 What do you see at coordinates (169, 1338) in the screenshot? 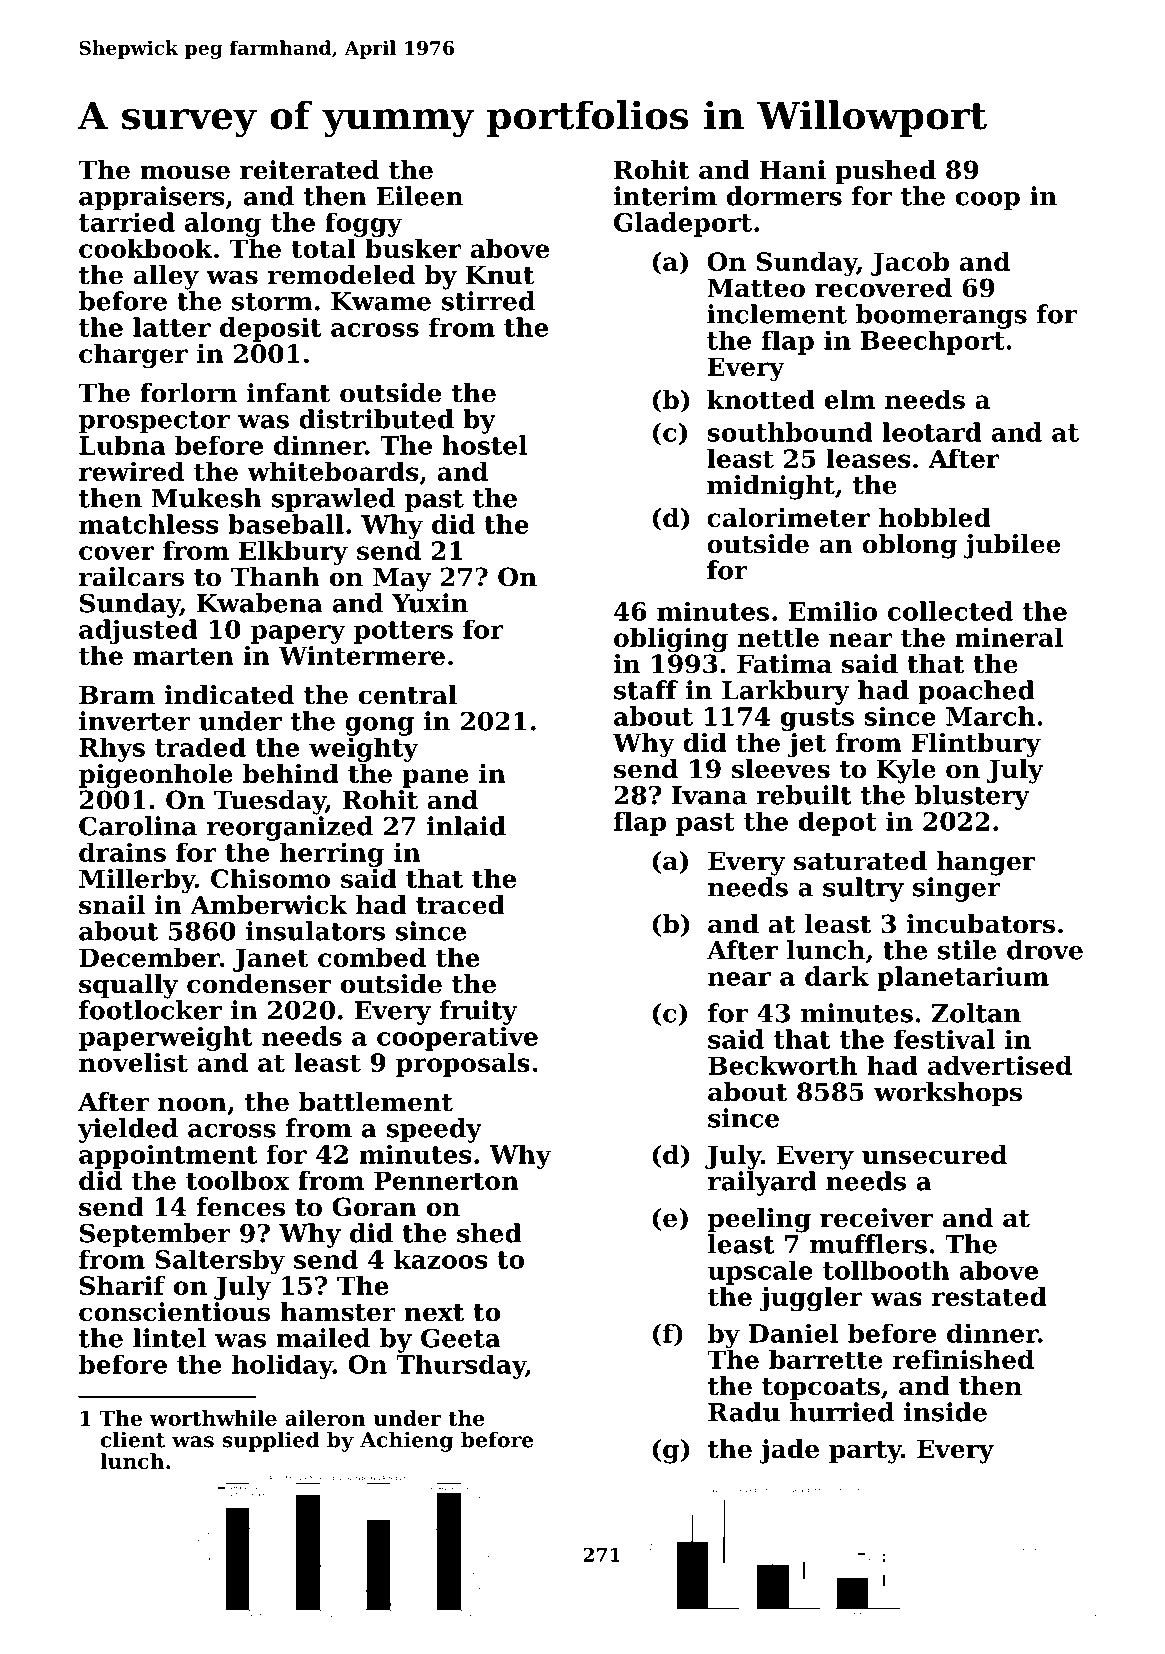
I see `lintel` at bounding box center [169, 1338].
